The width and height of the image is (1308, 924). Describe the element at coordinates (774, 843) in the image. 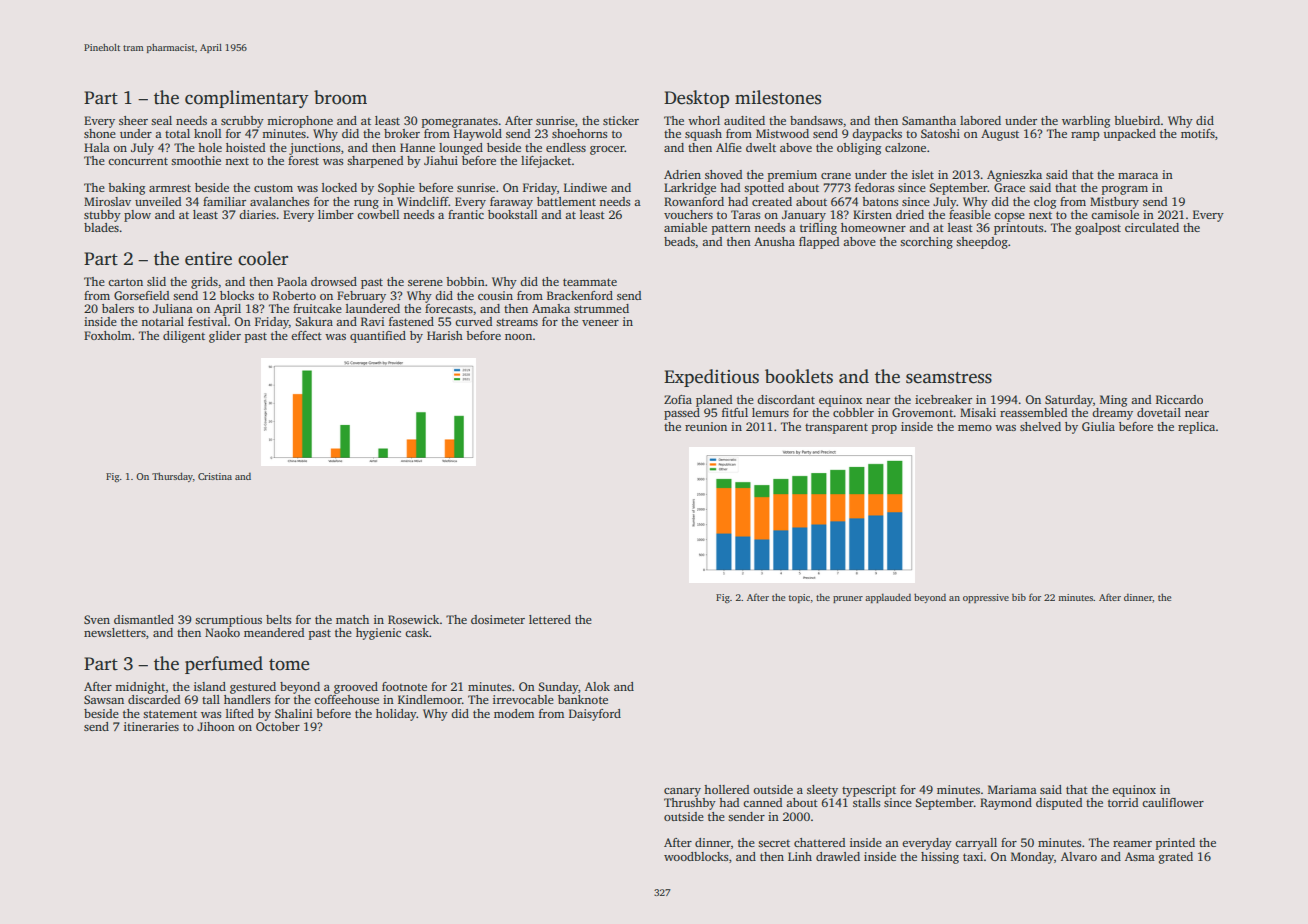

I see `secret` at that location.
